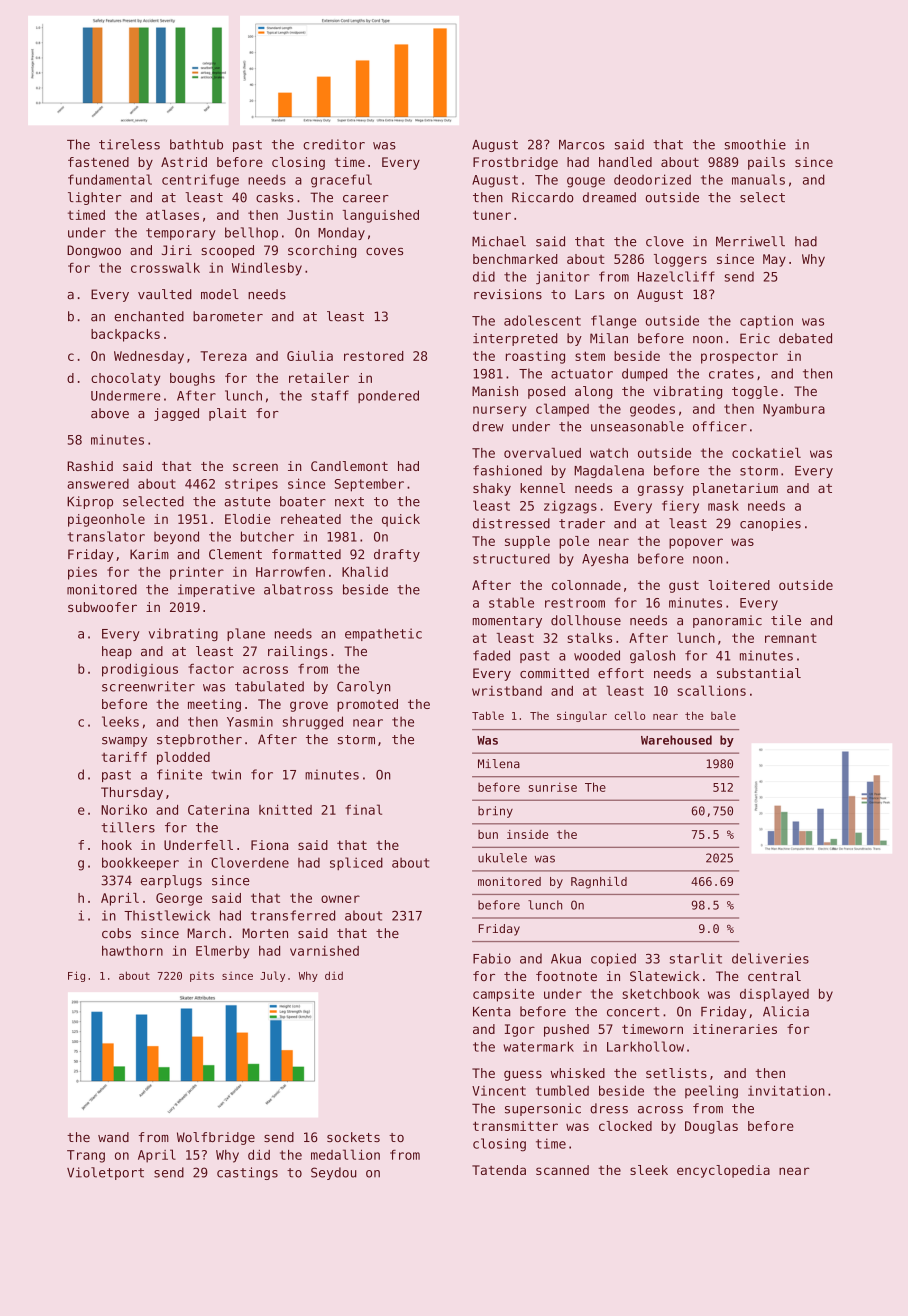  What do you see at coordinates (786, 620) in the page?
I see `tile` at bounding box center [786, 620].
